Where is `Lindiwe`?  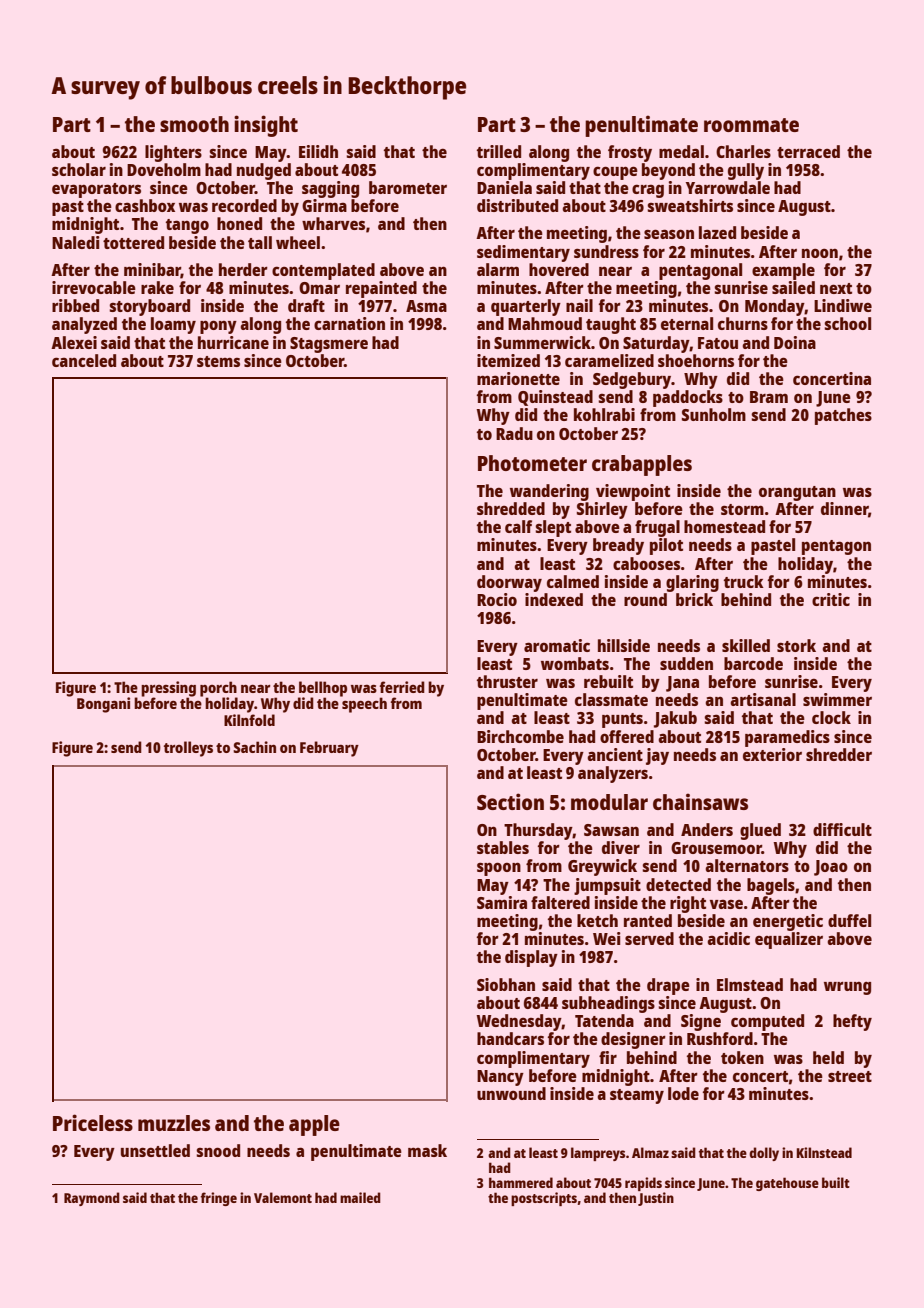 Lindiwe is located at coordinates (843, 305).
